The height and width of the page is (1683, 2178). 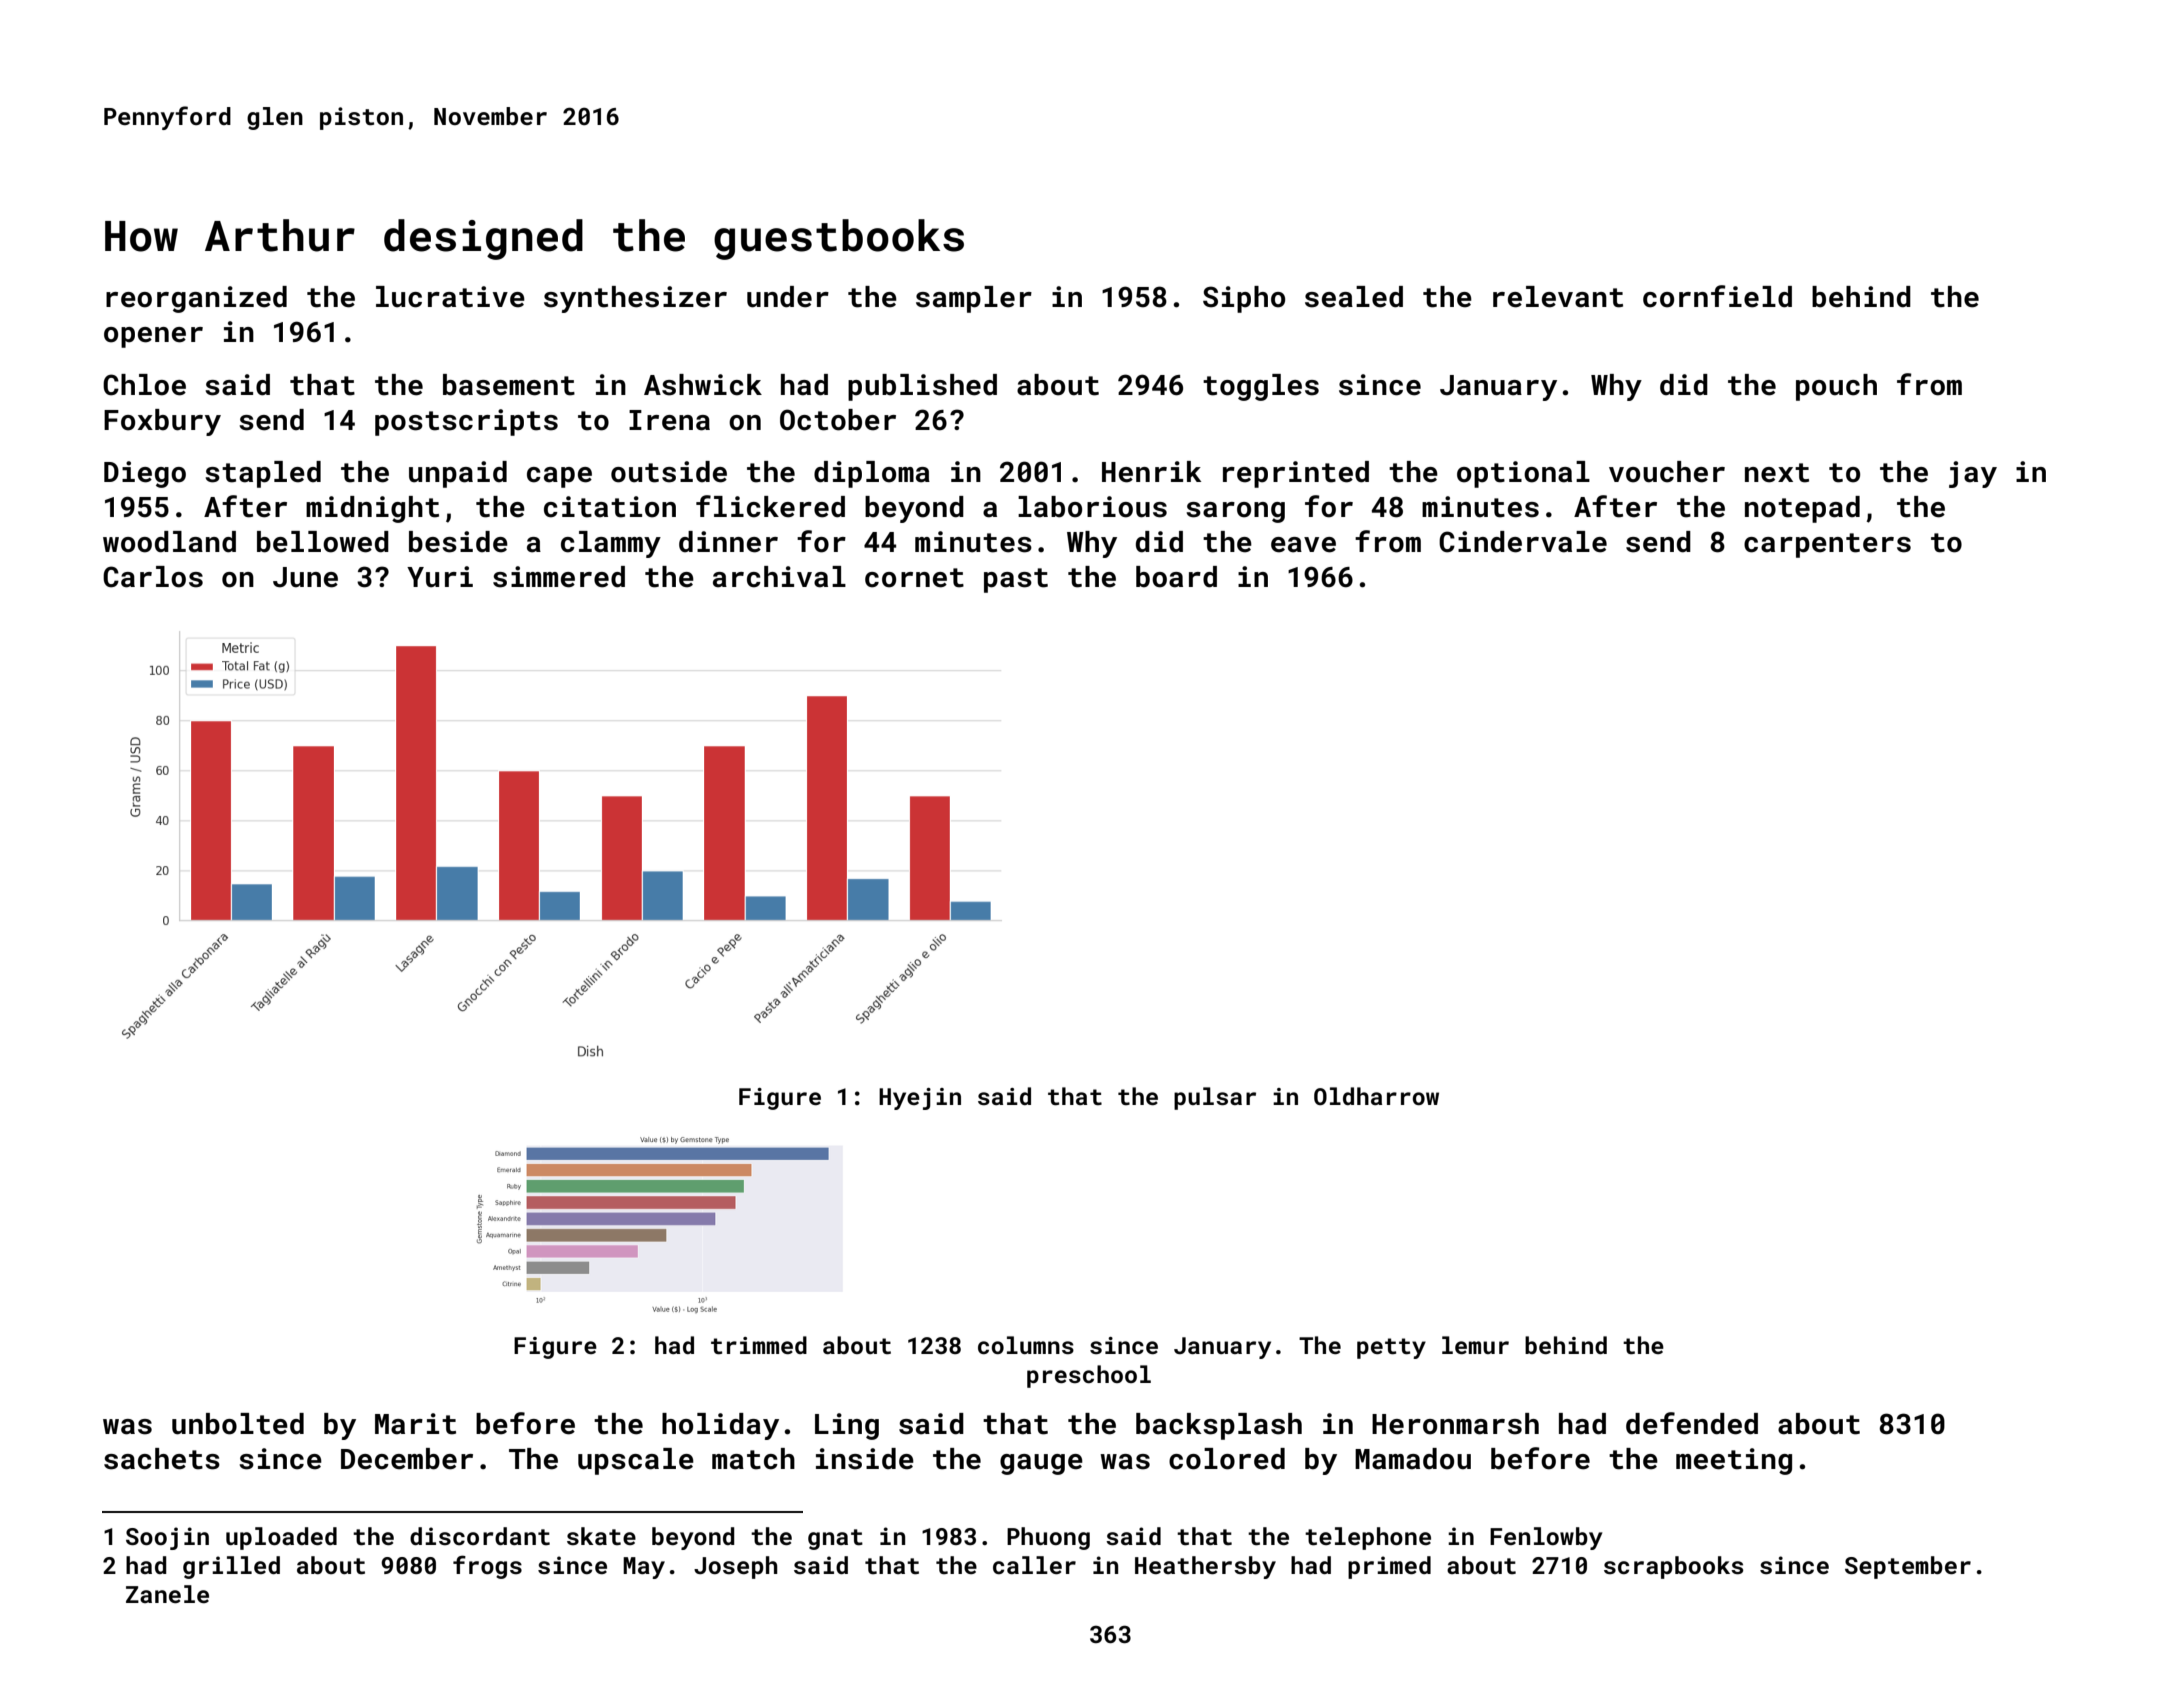 What do you see at coordinates (1827, 545) in the page?
I see `carpenters` at bounding box center [1827, 545].
